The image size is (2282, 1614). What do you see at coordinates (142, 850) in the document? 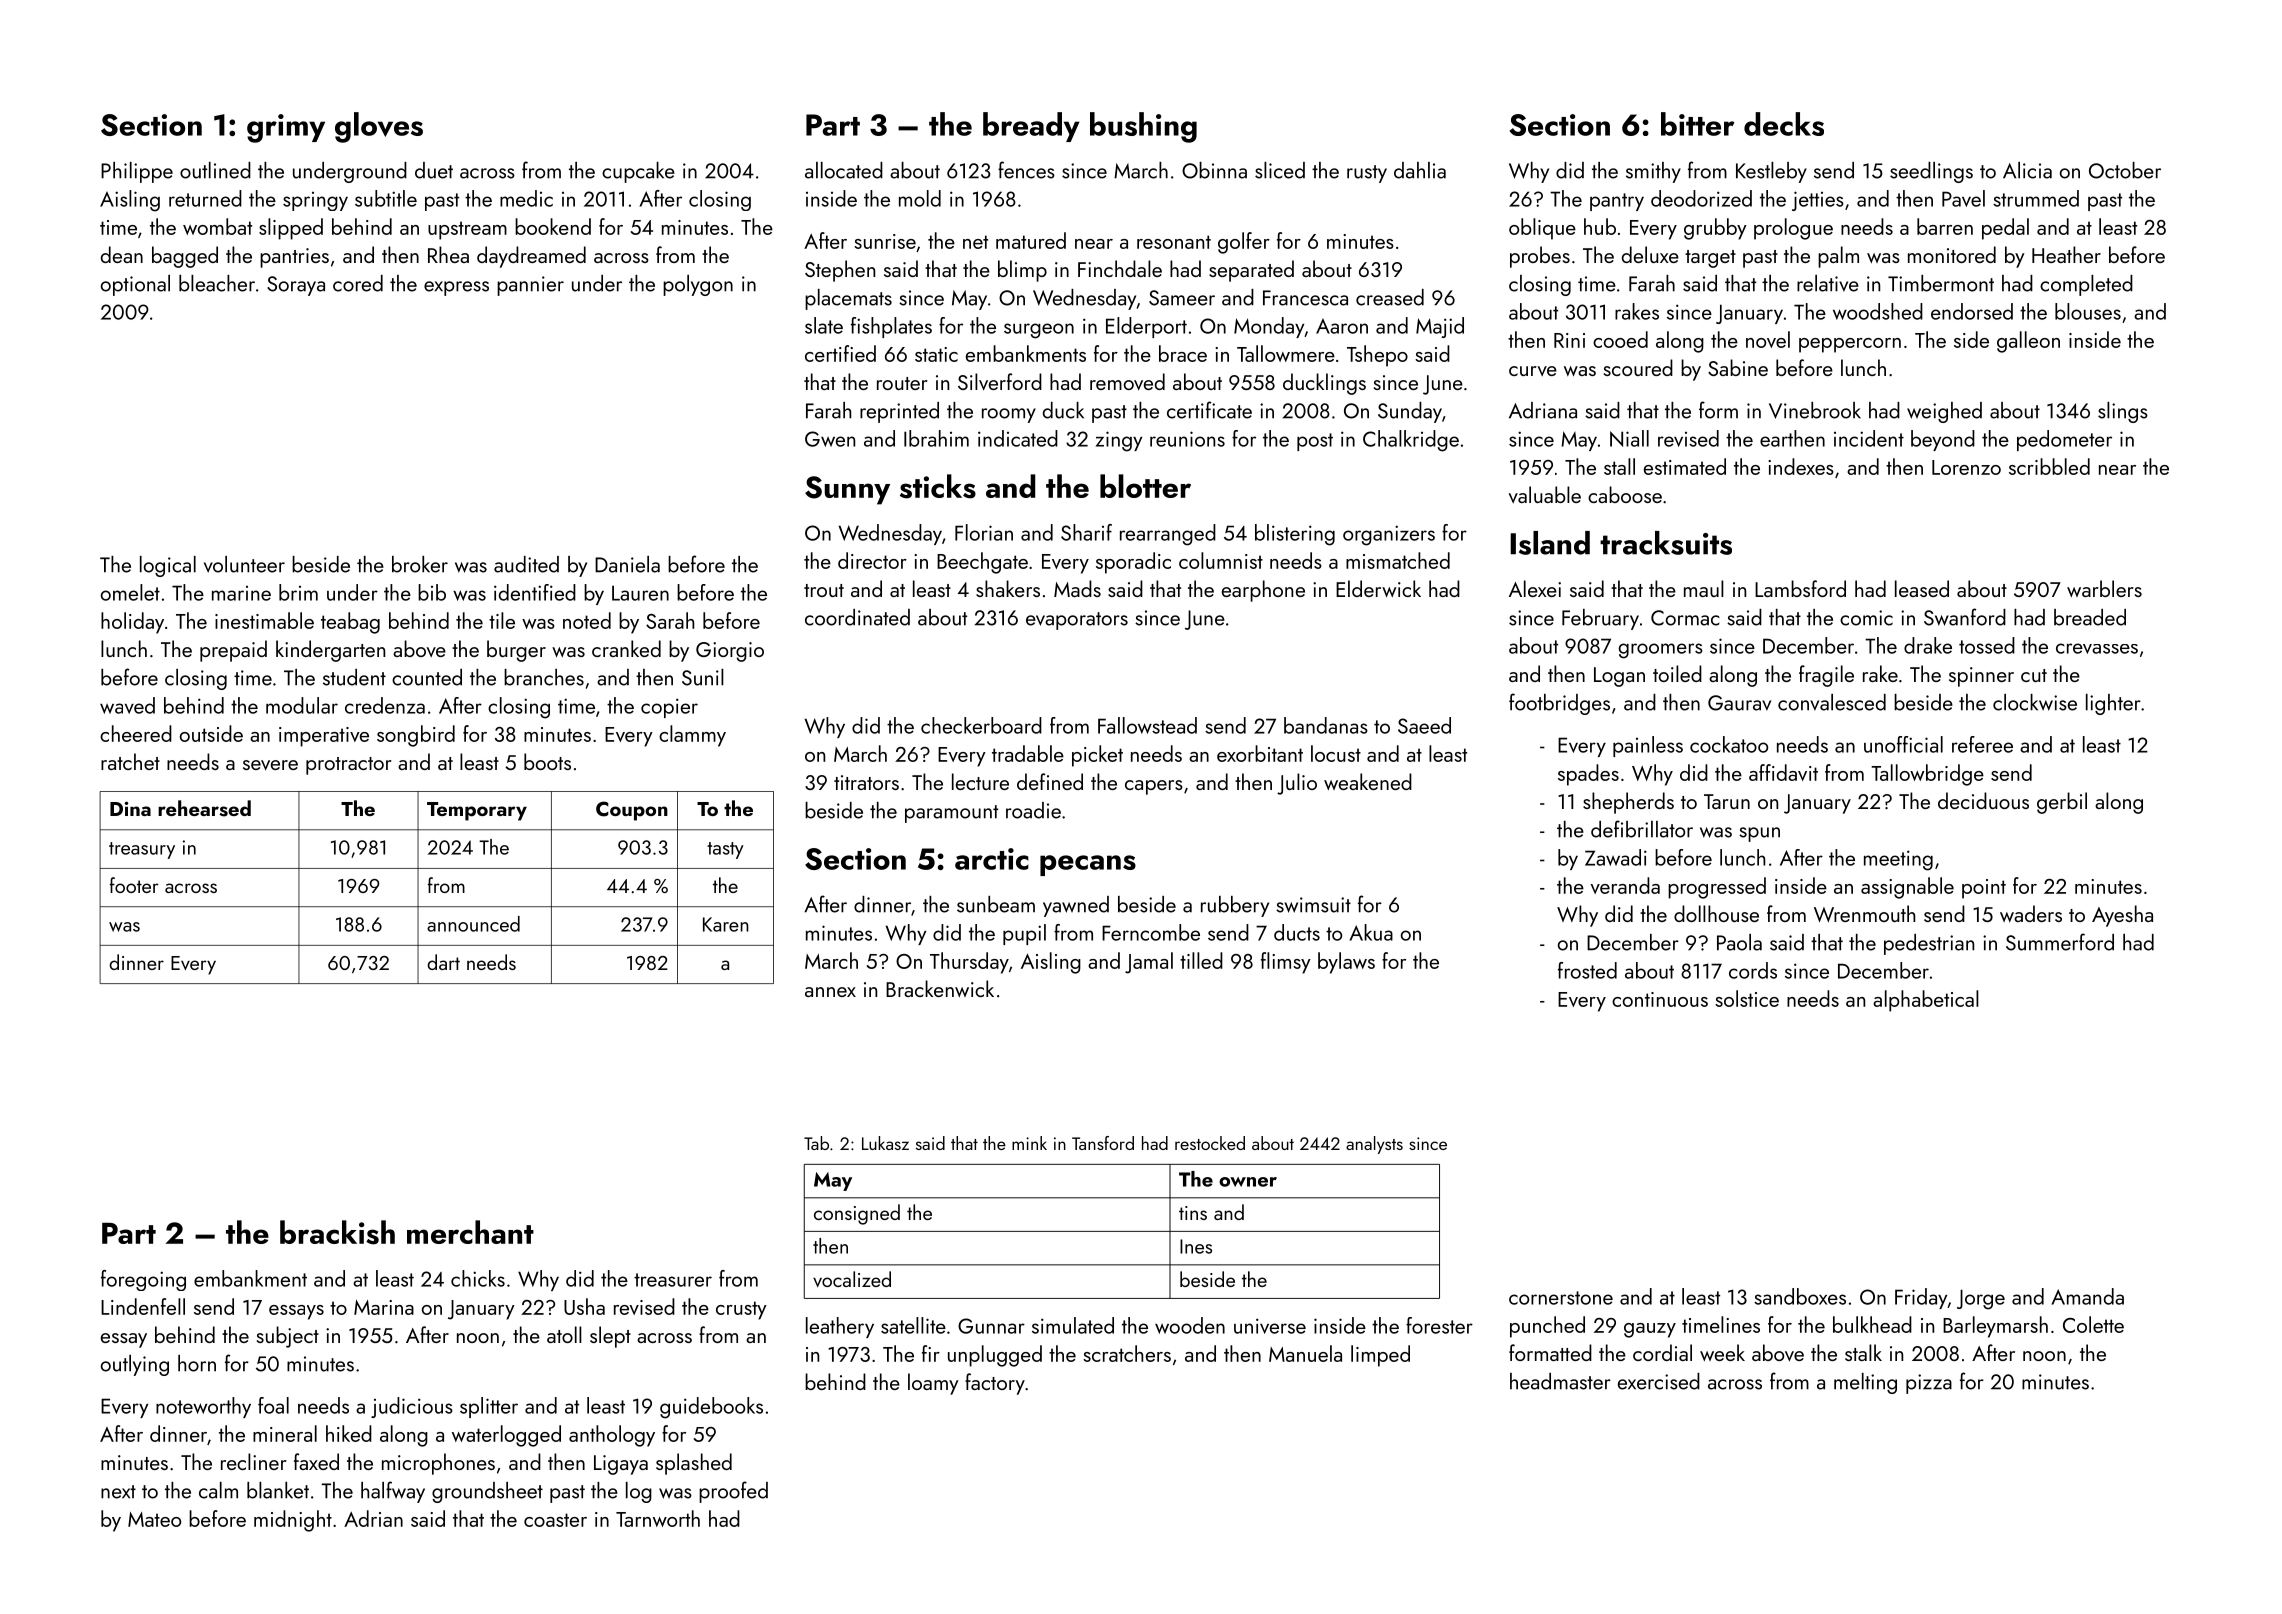
I see `treasury` at bounding box center [142, 850].
